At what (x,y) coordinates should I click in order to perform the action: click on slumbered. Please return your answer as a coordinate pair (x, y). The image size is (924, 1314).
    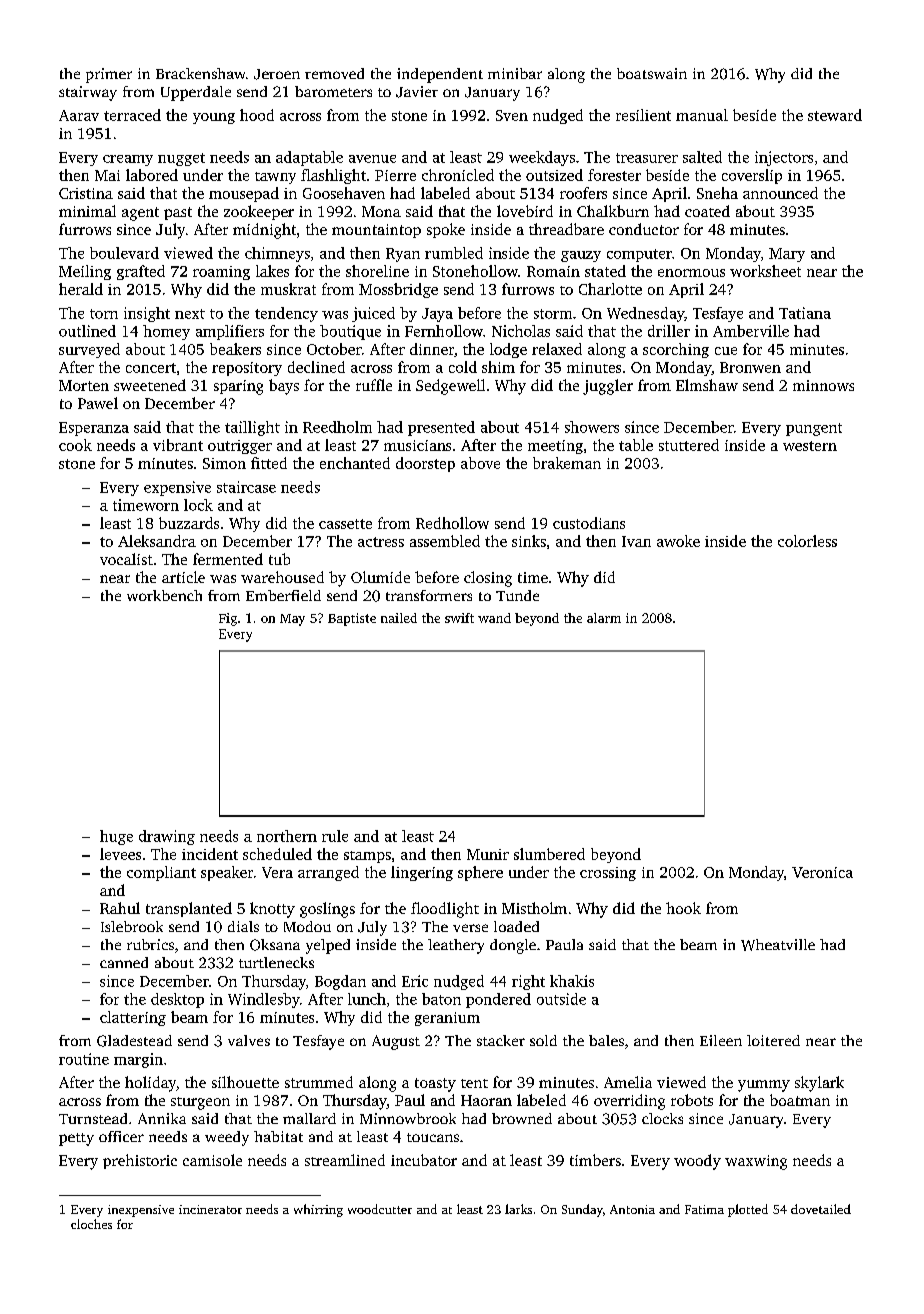
    Looking at the image, I should click on (549, 854).
